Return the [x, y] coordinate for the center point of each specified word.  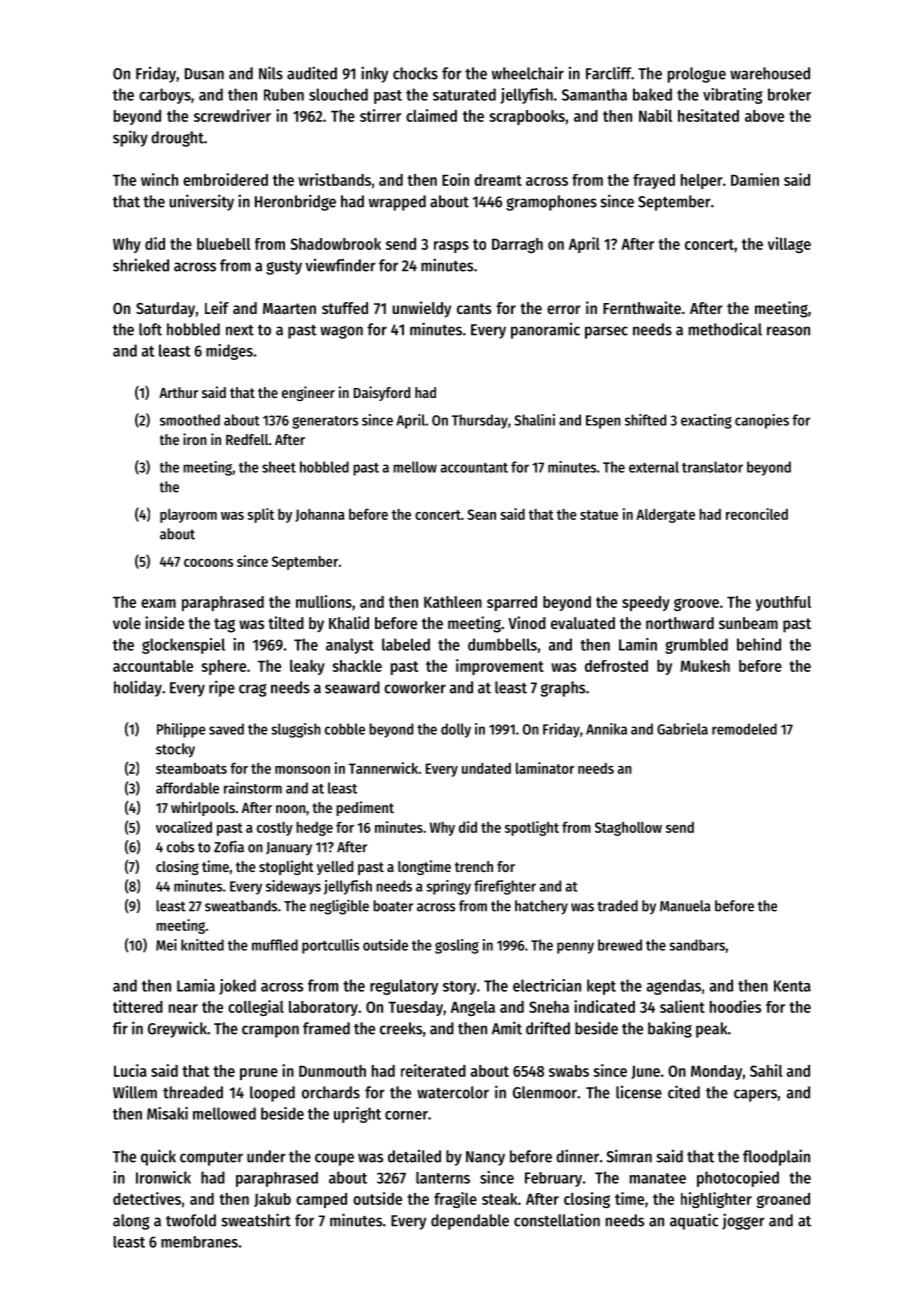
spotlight [532, 828]
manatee [658, 1178]
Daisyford [382, 393]
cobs [180, 847]
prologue [697, 75]
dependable [470, 1222]
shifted [645, 420]
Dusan [204, 74]
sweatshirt [256, 1220]
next [240, 330]
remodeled [744, 729]
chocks [415, 73]
